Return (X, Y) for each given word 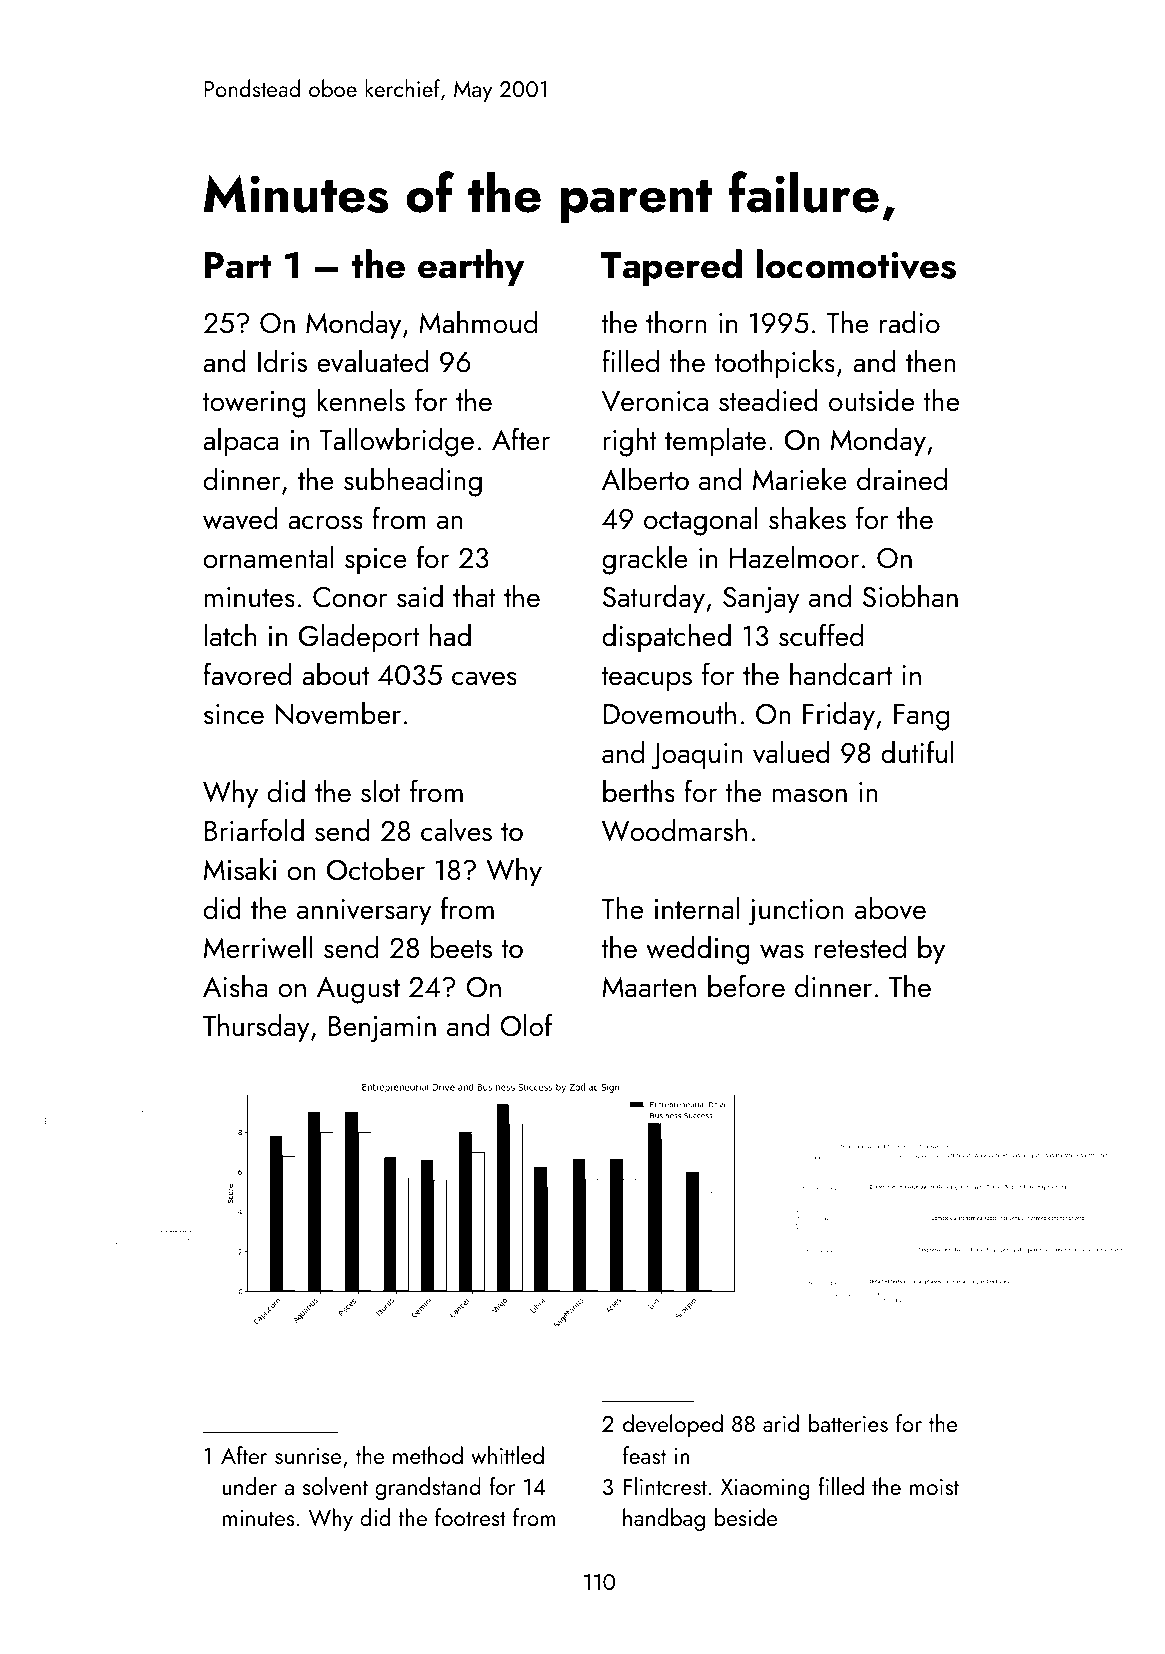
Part (238, 265)
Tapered (671, 267)
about (335, 674)
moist (934, 1487)
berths (639, 791)
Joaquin (697, 756)
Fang (921, 717)
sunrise (308, 1456)
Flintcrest (665, 1486)
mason (810, 795)
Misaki (240, 869)
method (428, 1455)
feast (644, 1455)
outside (871, 400)
